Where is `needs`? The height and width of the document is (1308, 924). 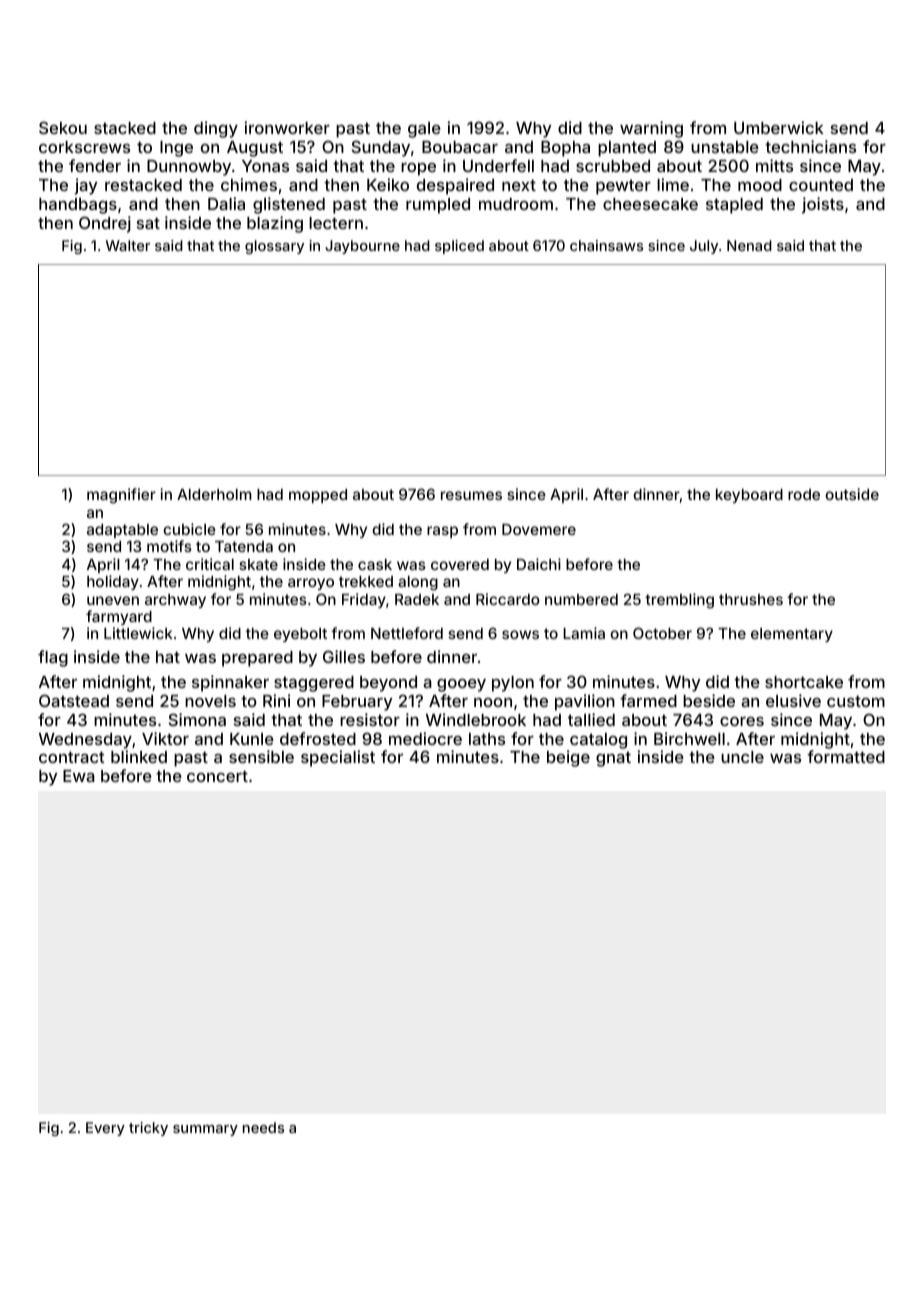
needs is located at coordinates (263, 1127).
